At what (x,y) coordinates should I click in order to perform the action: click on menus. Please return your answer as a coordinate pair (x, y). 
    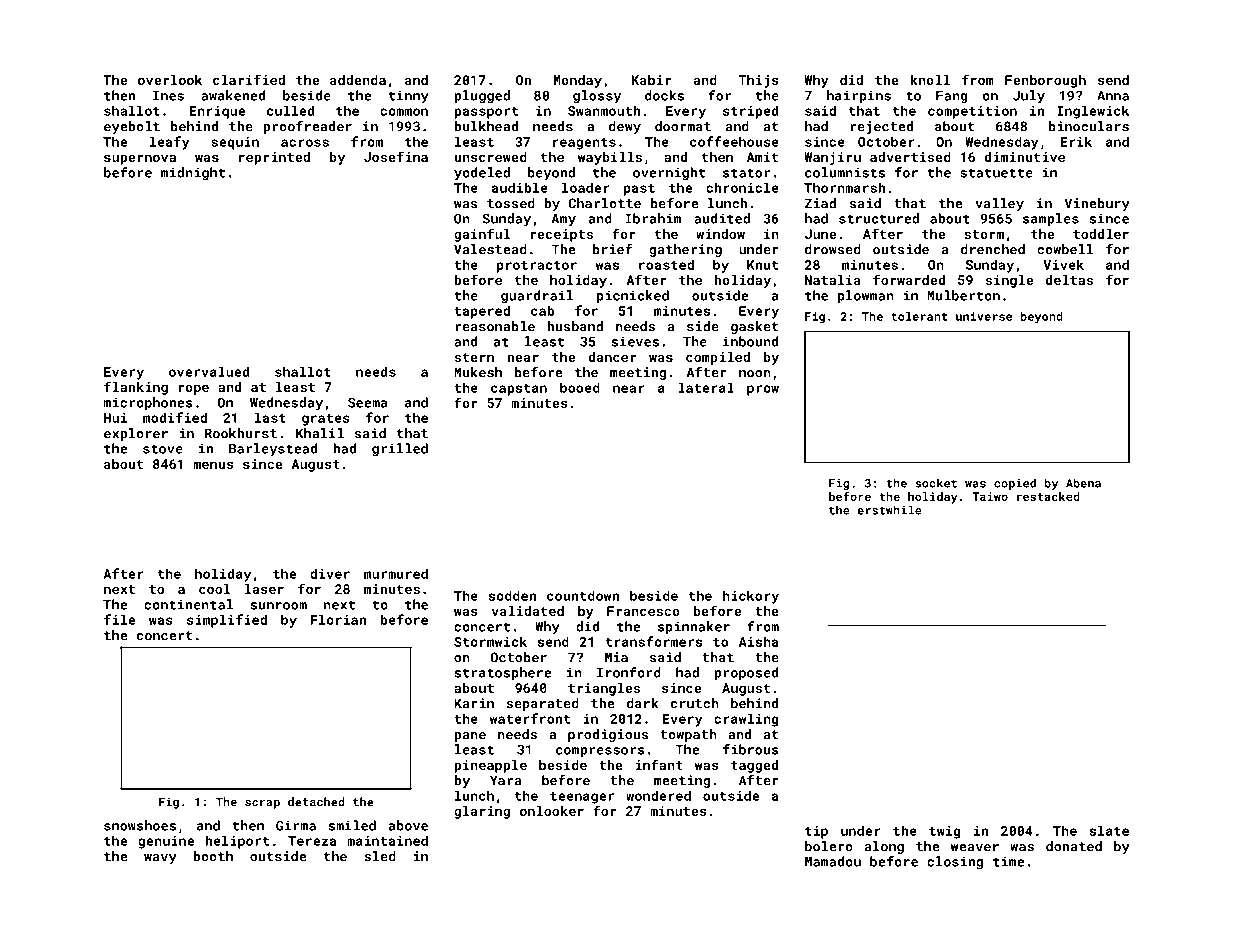
    Looking at the image, I should click on (214, 465).
